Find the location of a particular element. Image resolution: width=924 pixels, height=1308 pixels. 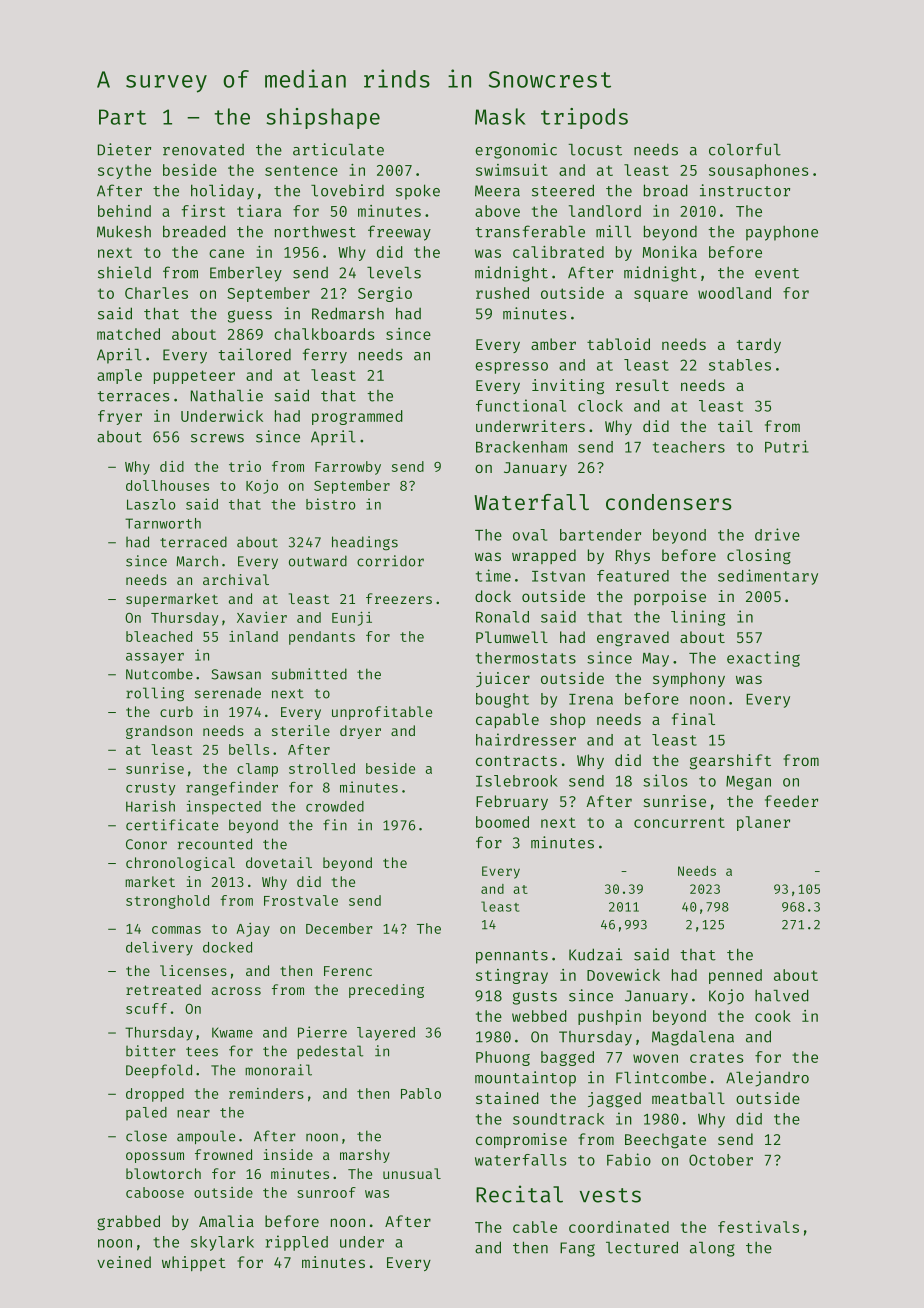

gearshift is located at coordinates (730, 762).
